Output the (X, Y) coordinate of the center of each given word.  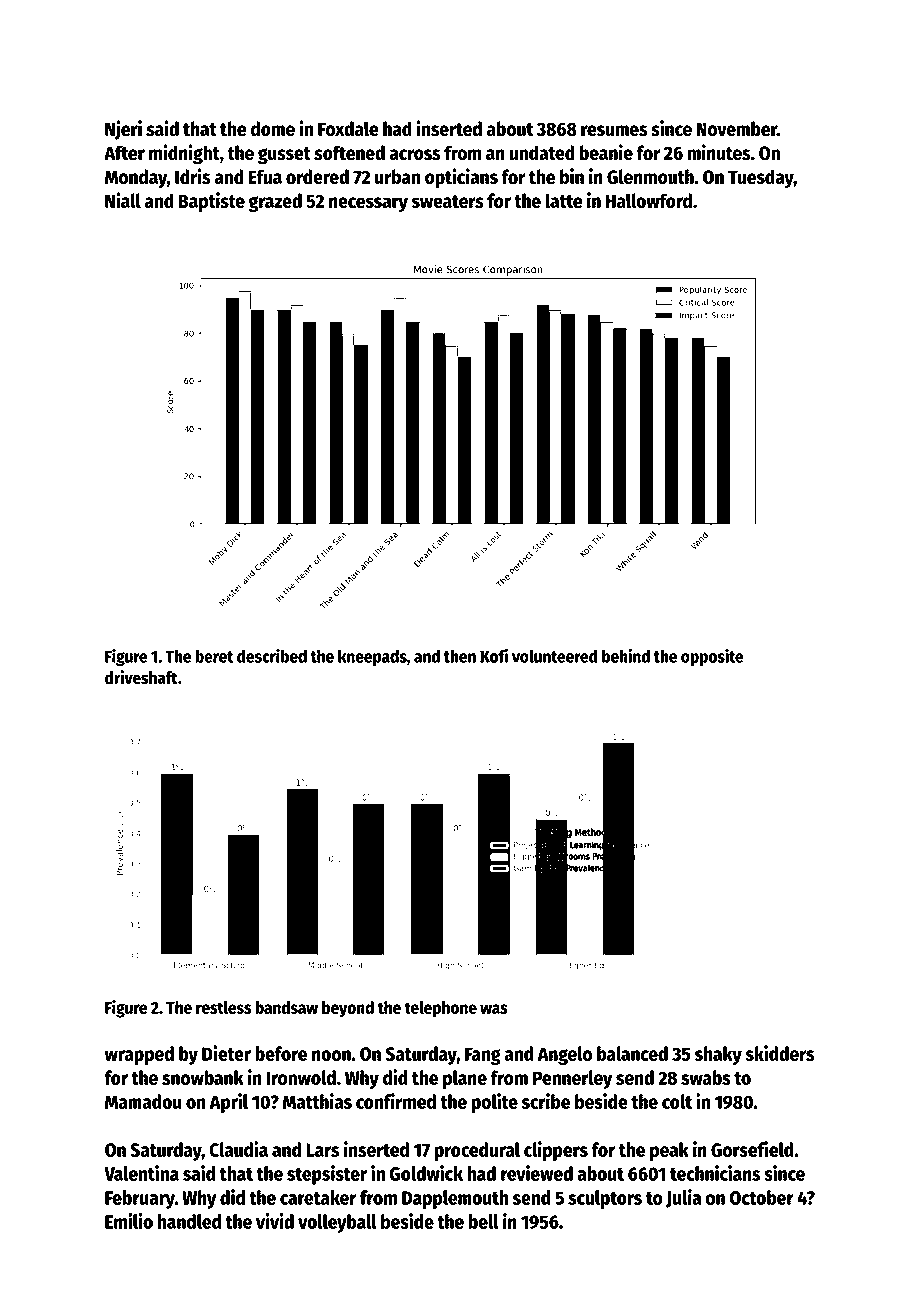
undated (542, 152)
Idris (193, 176)
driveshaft (141, 677)
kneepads (372, 657)
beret (214, 656)
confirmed (396, 1101)
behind (626, 655)
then (460, 656)
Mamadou (143, 1101)
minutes (719, 152)
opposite (712, 657)
